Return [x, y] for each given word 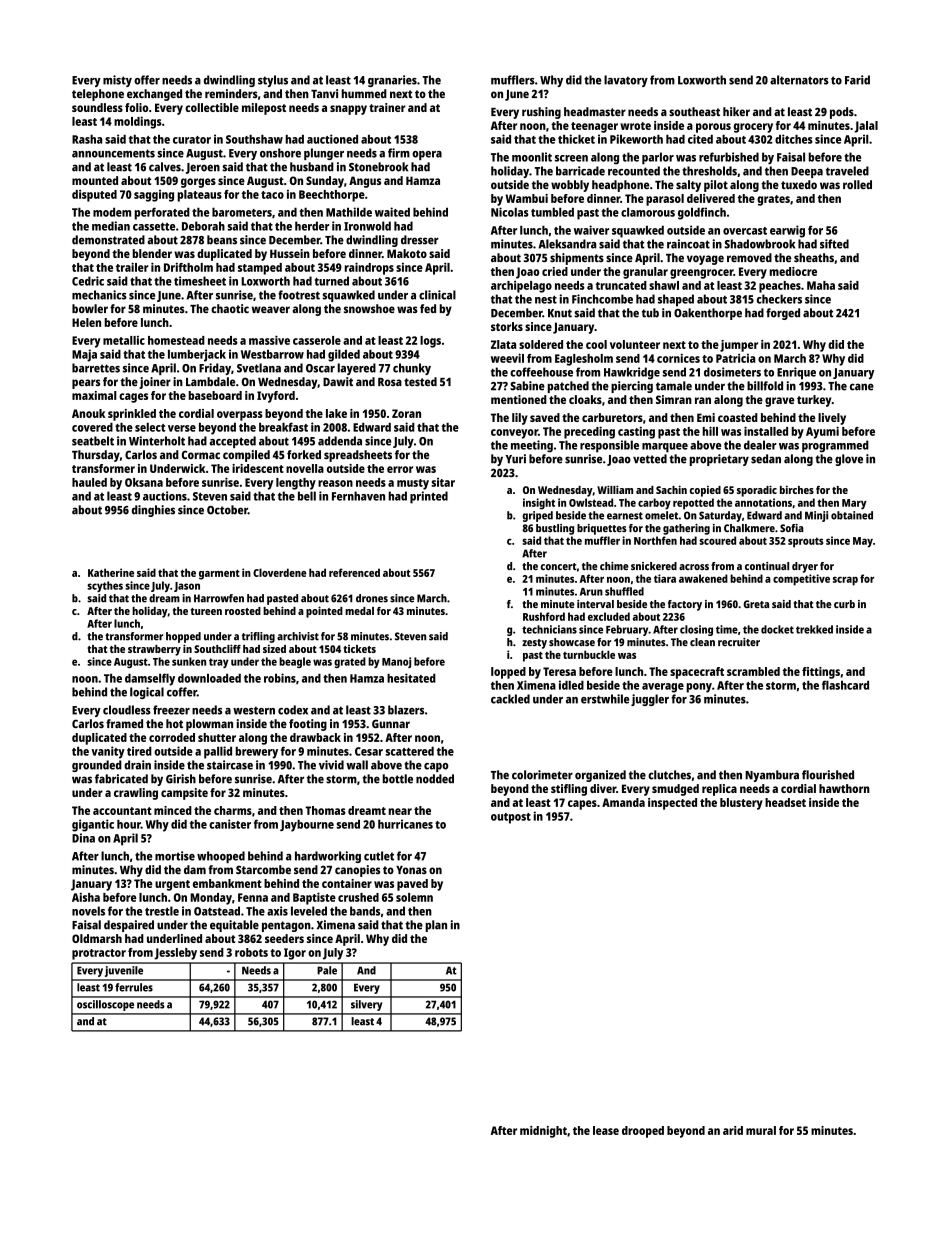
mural [761, 1130]
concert [559, 566]
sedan [766, 459]
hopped [183, 637]
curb [844, 604]
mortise [175, 856]
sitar [443, 482]
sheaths [814, 257]
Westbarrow [272, 354]
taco [272, 195]
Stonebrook [378, 167]
